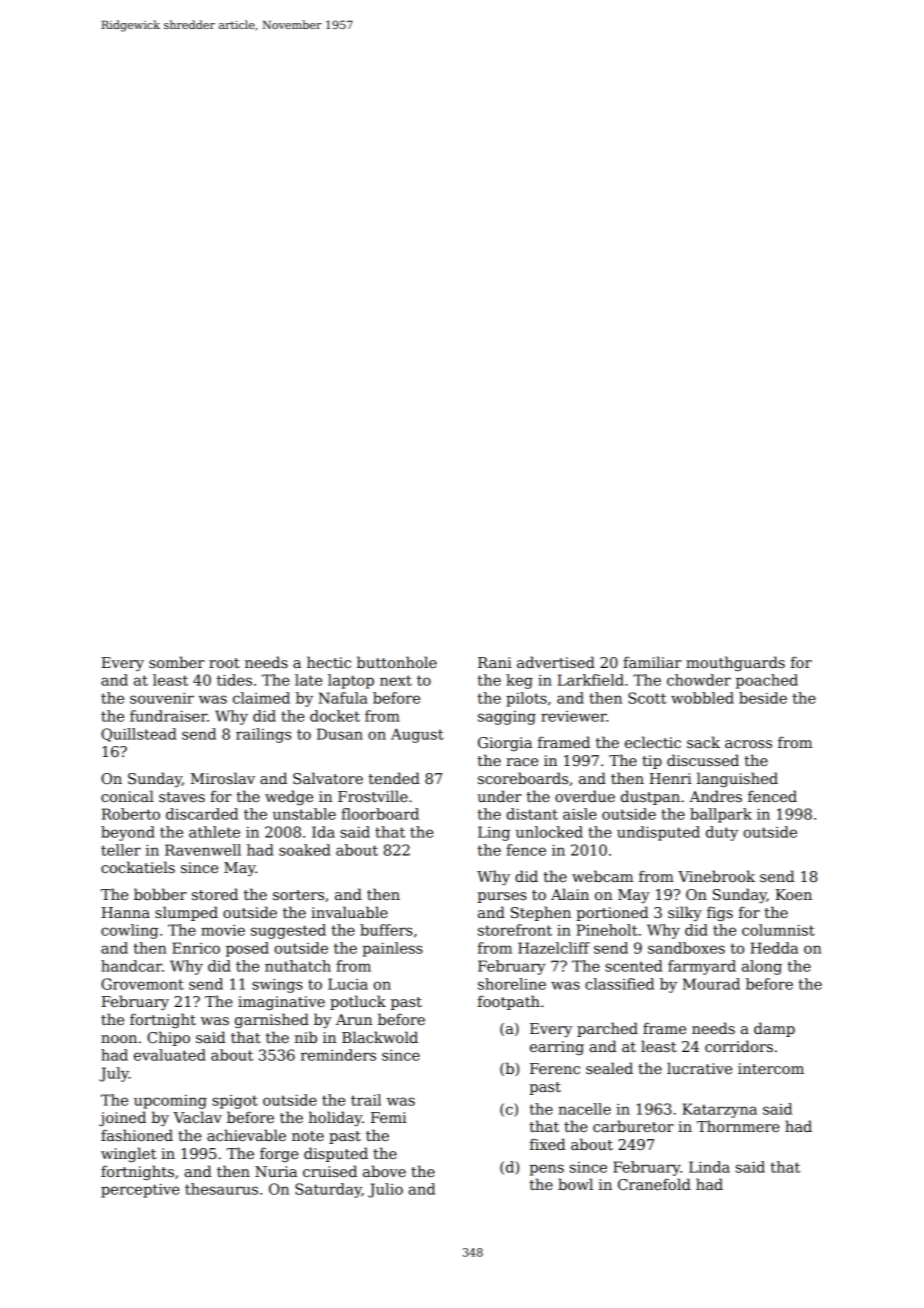 The height and width of the screenshot is (1308, 924). I want to click on mouthguards, so click(735, 663).
